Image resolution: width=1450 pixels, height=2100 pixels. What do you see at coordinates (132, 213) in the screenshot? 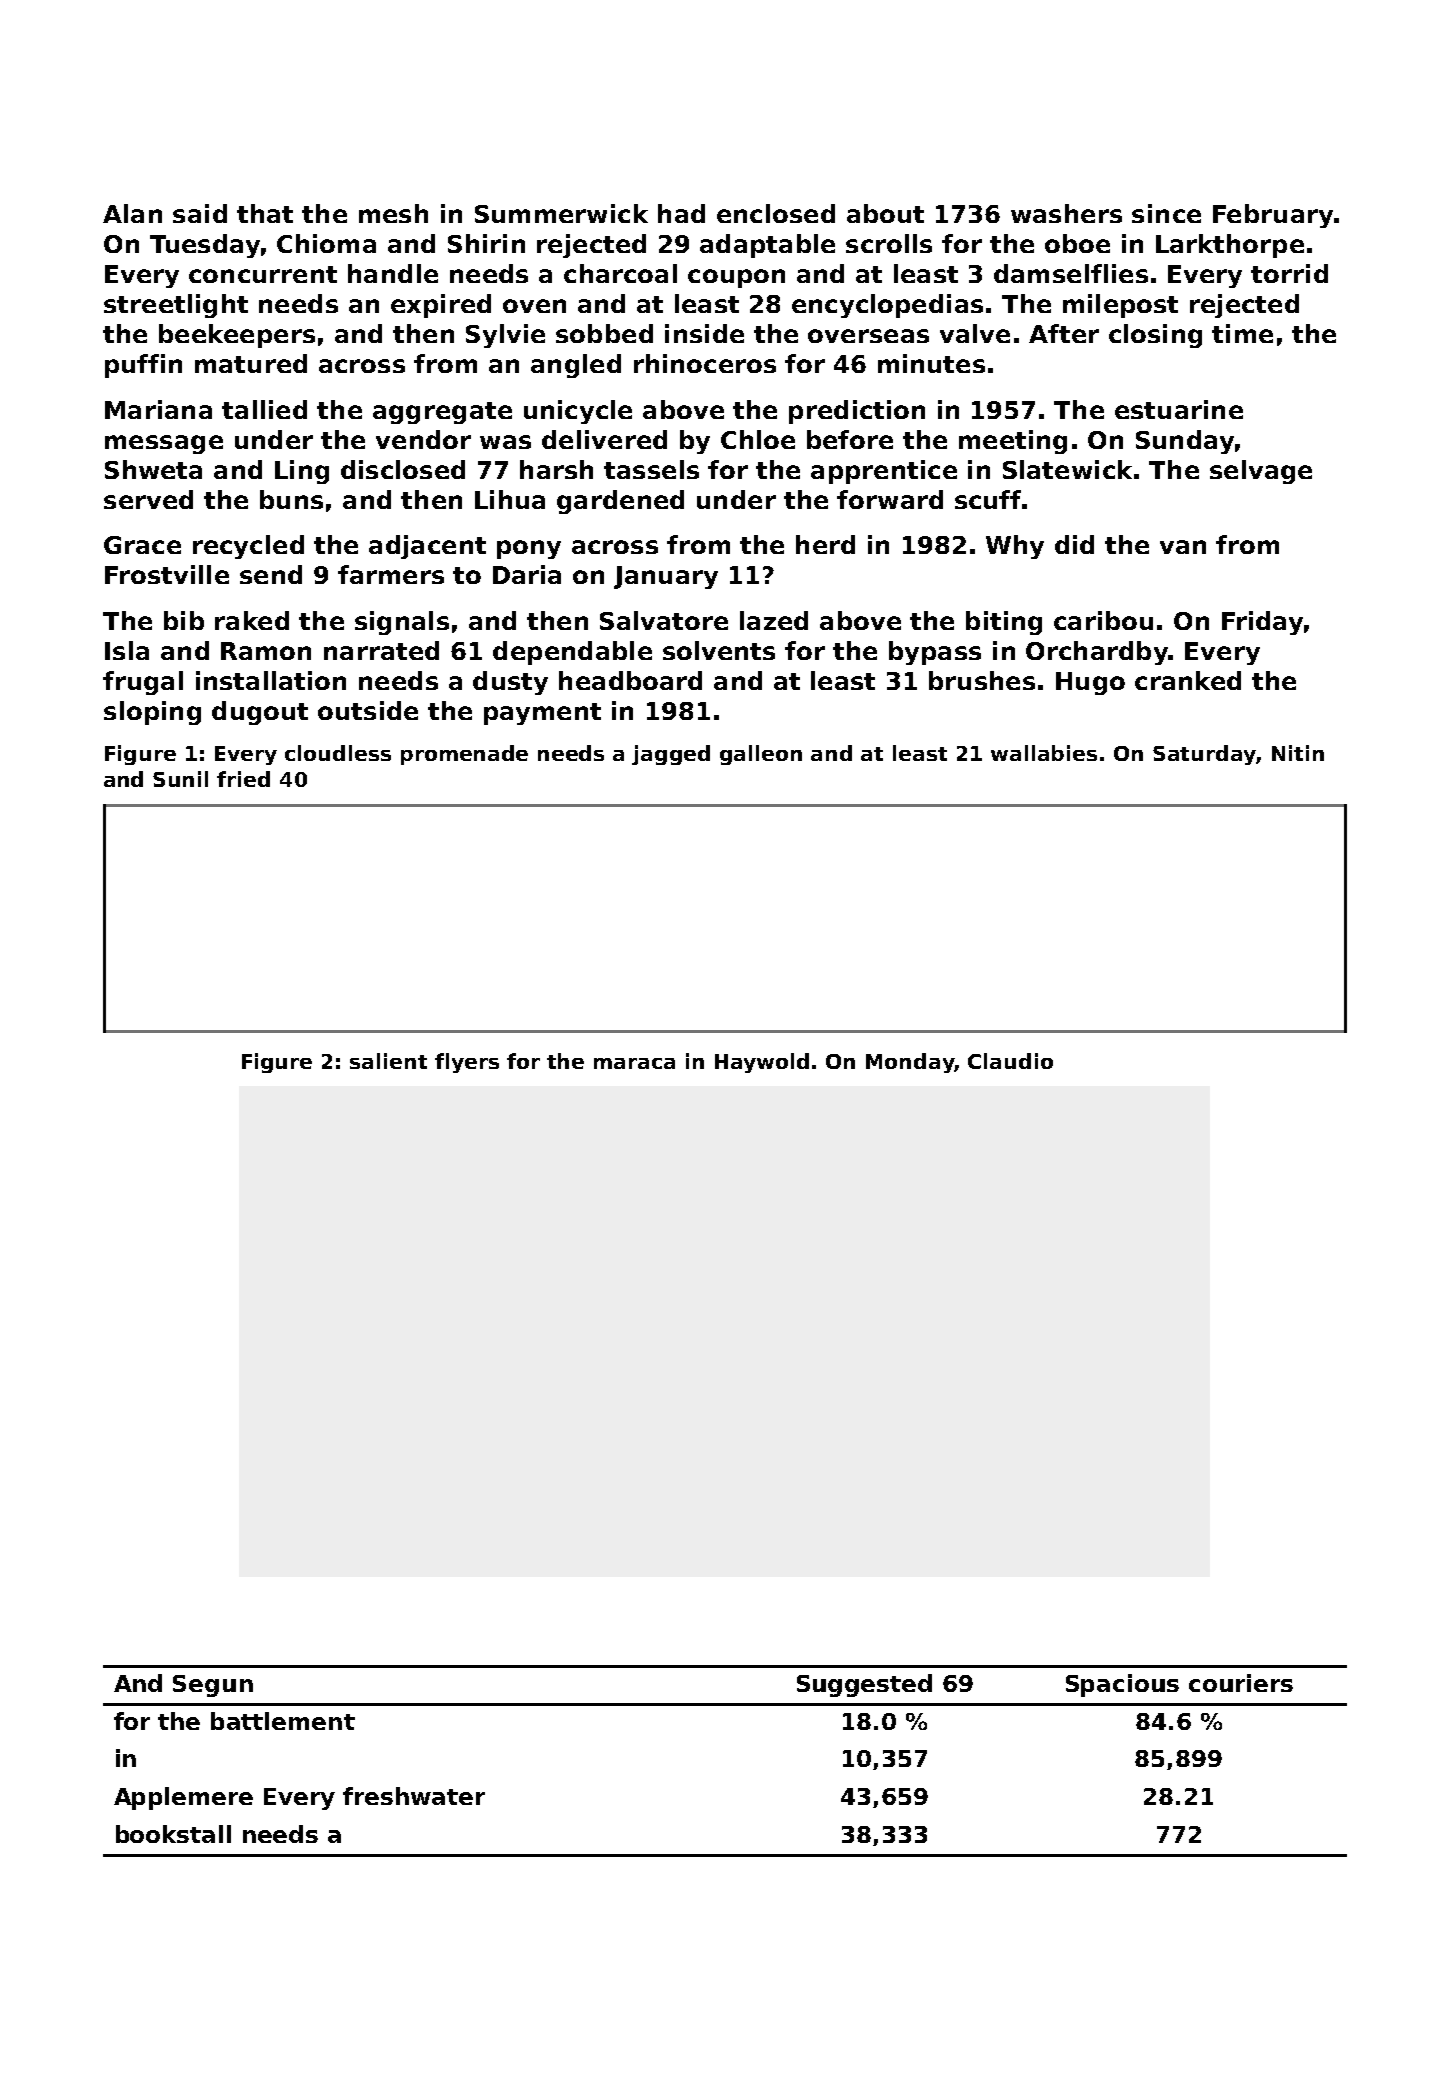
I see `Alan` at bounding box center [132, 213].
